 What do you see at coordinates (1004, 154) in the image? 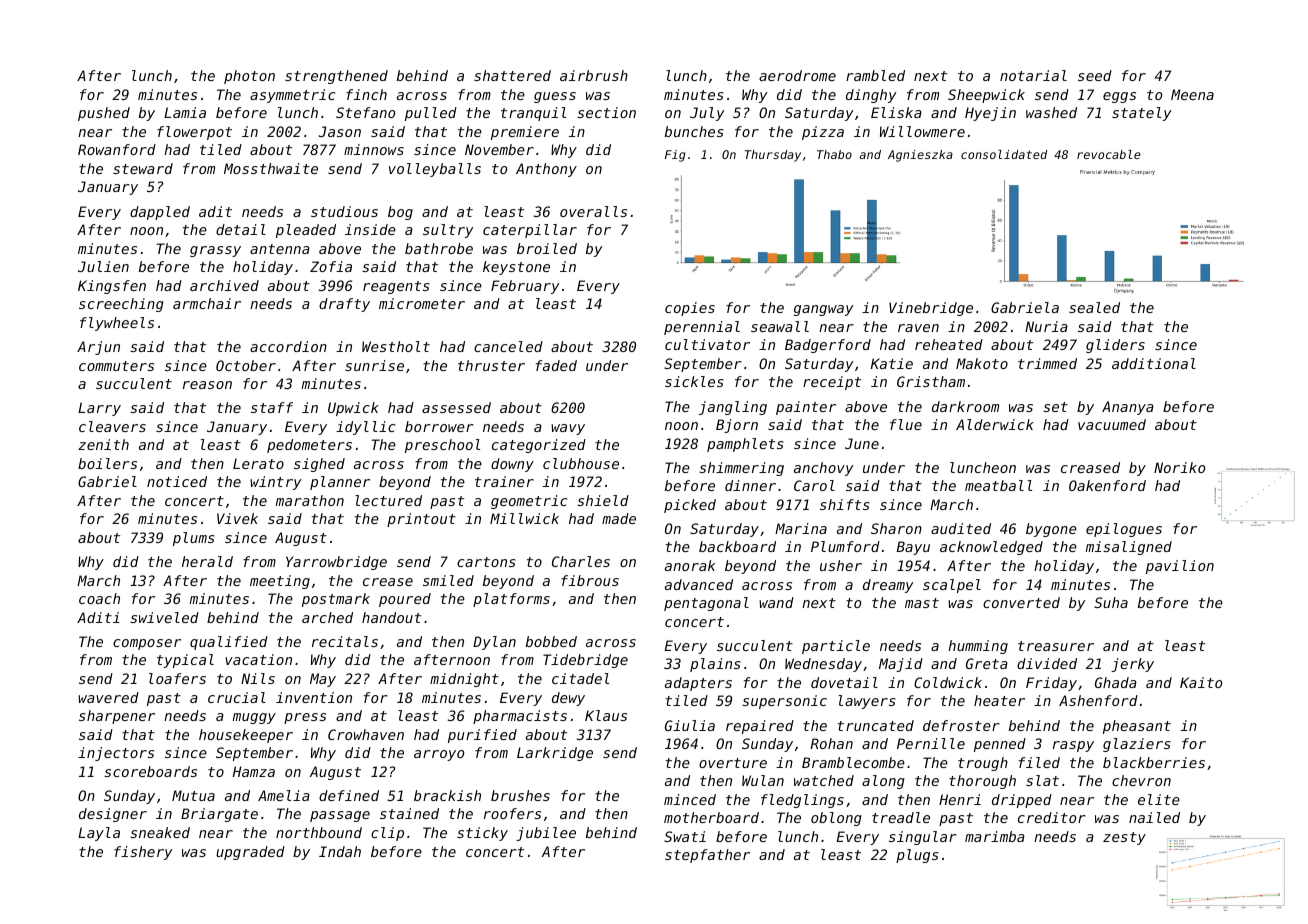
I see `consolidated` at bounding box center [1004, 154].
